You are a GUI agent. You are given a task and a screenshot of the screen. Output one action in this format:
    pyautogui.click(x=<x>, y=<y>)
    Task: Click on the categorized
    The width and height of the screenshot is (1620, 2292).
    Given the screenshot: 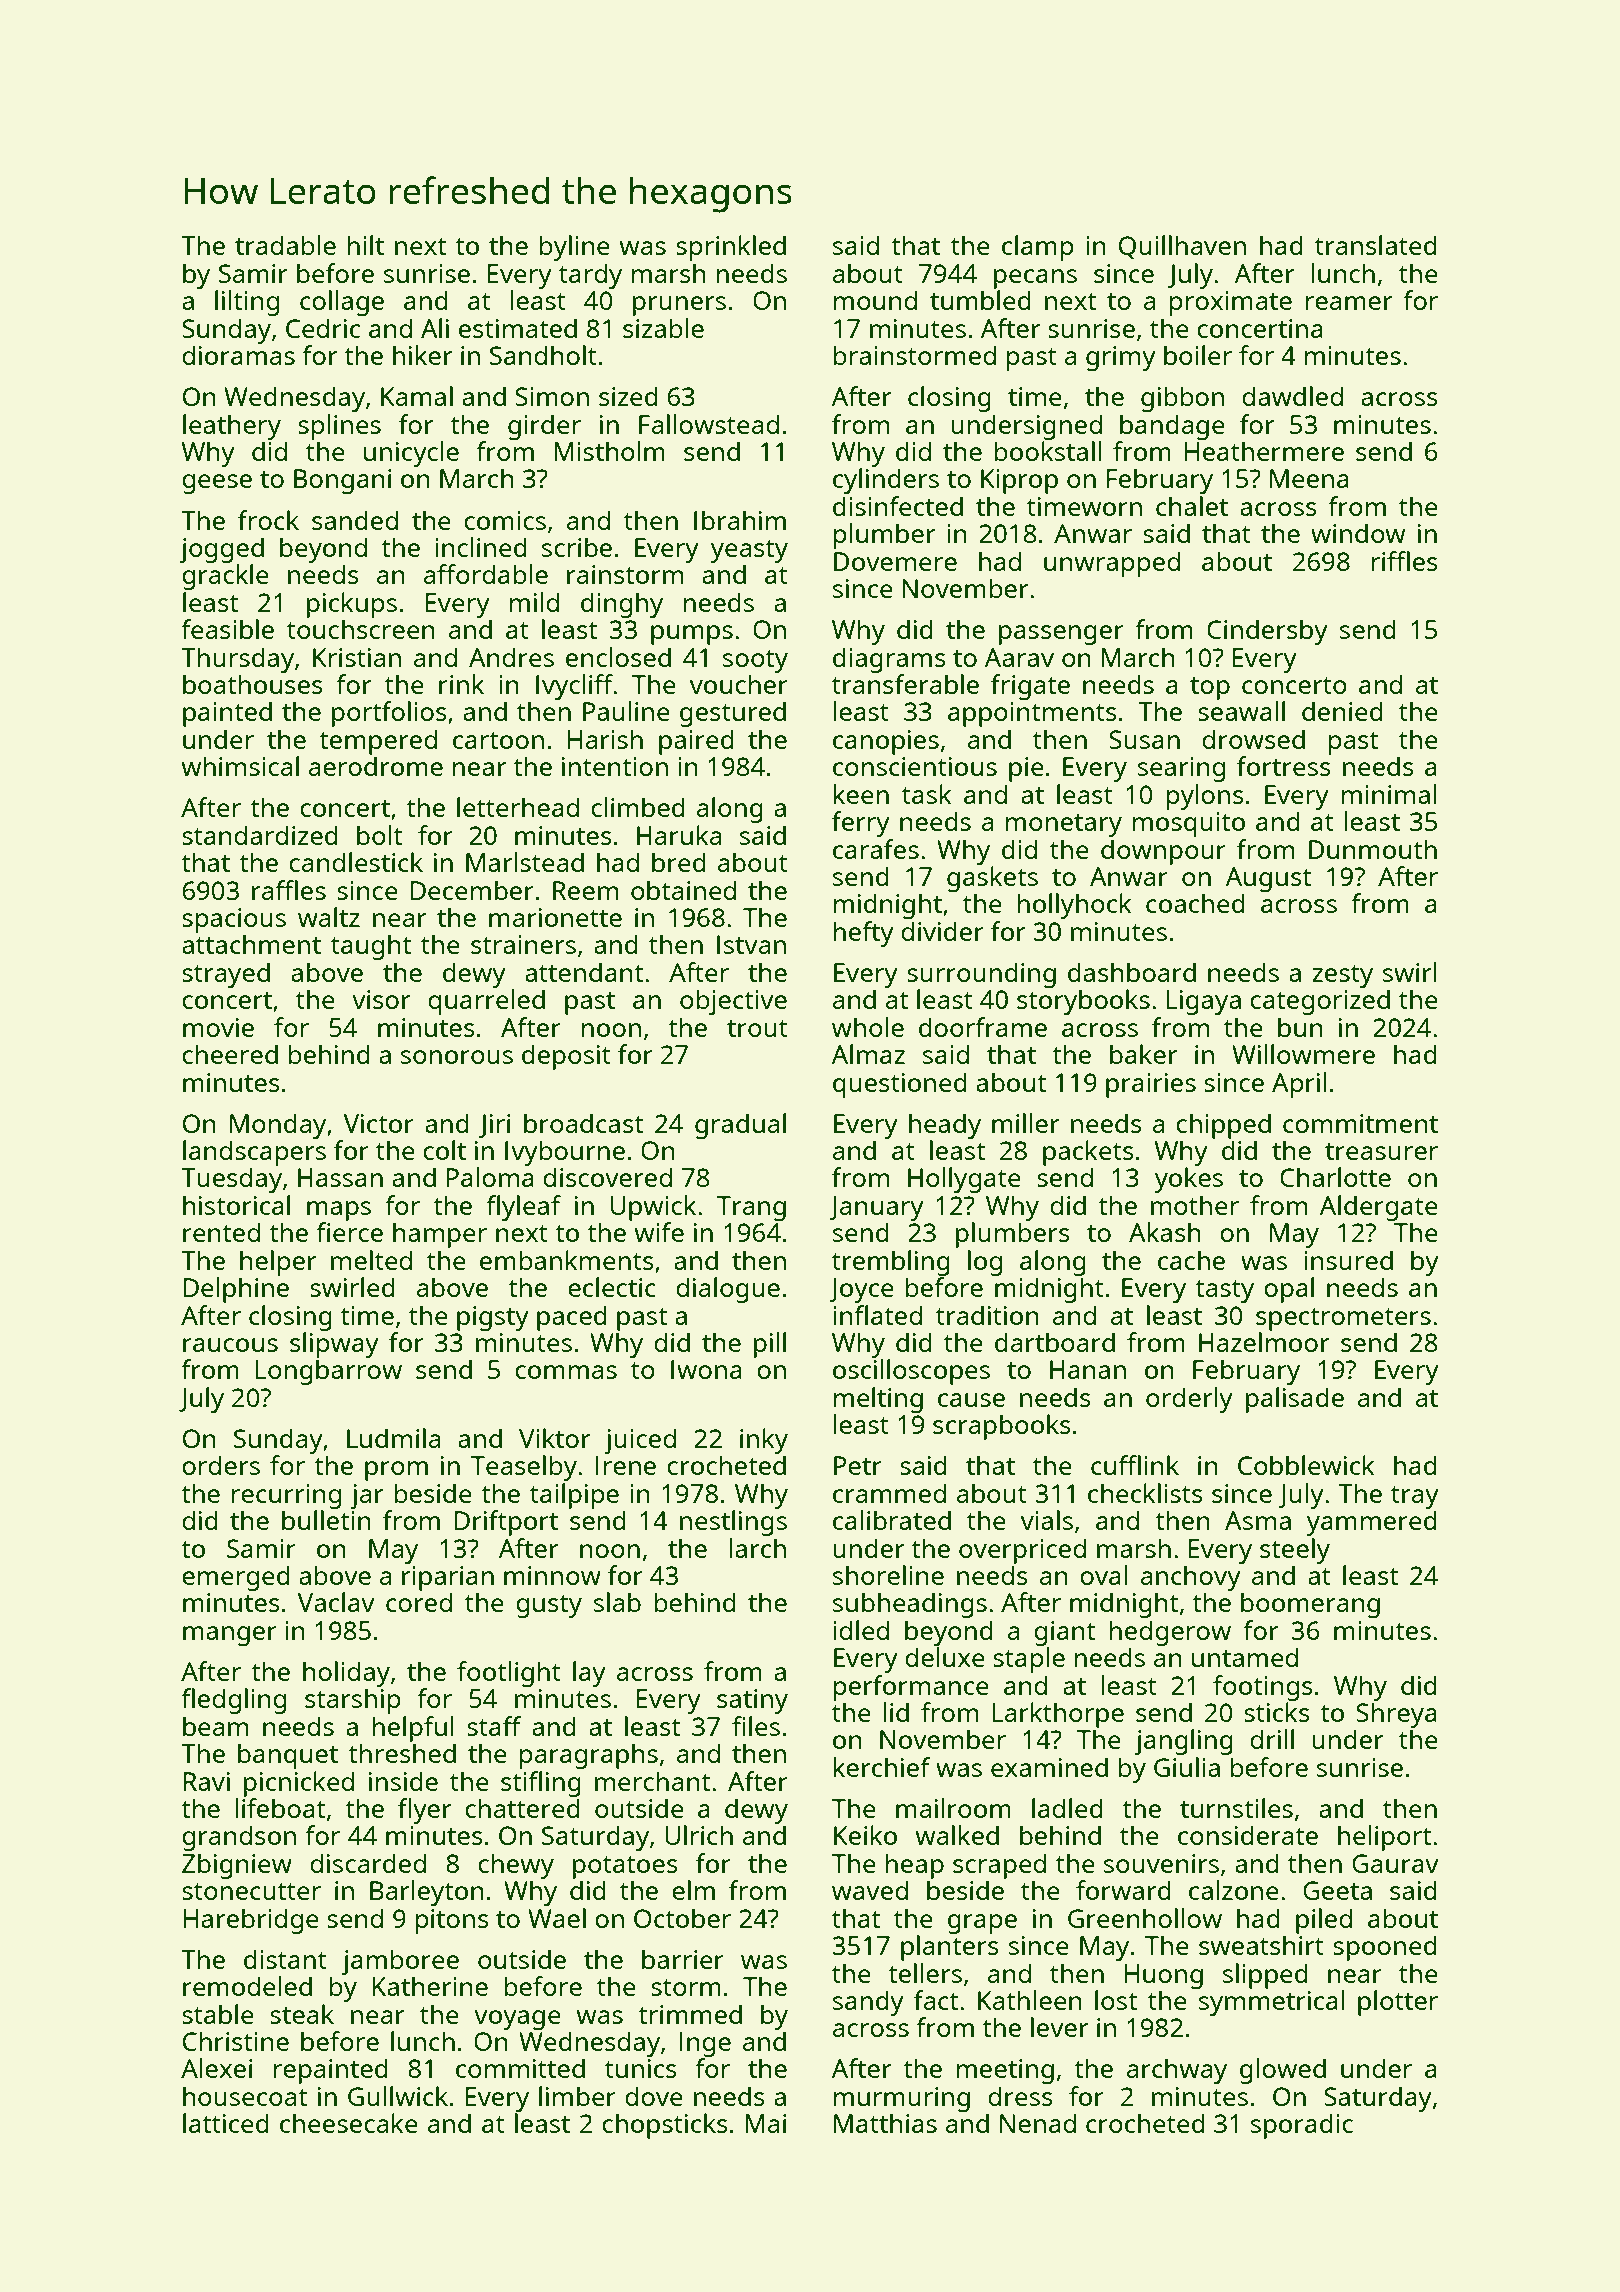 What is the action you would take?
    pyautogui.click(x=1320, y=1002)
